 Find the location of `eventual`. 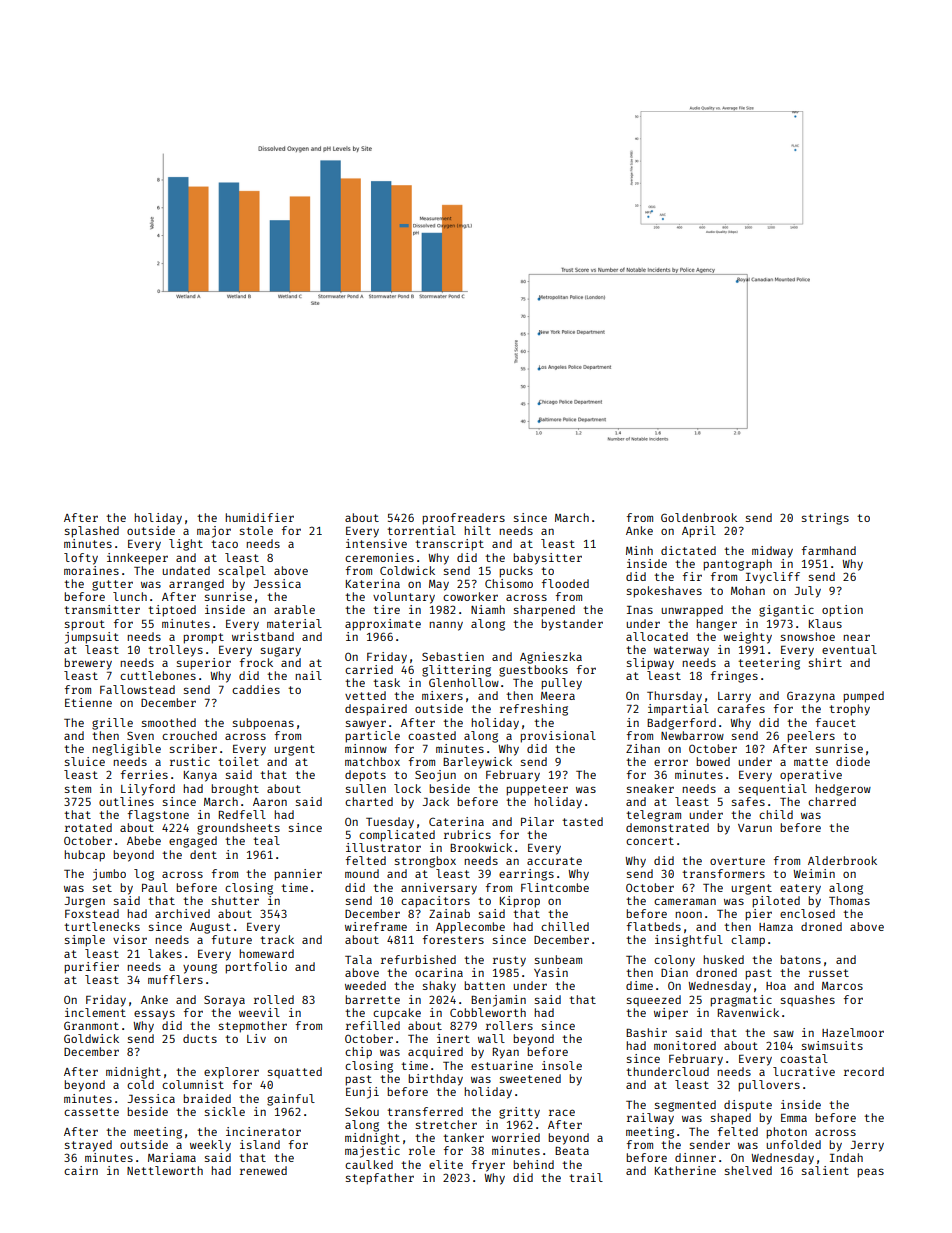

eventual is located at coordinates (849, 649).
